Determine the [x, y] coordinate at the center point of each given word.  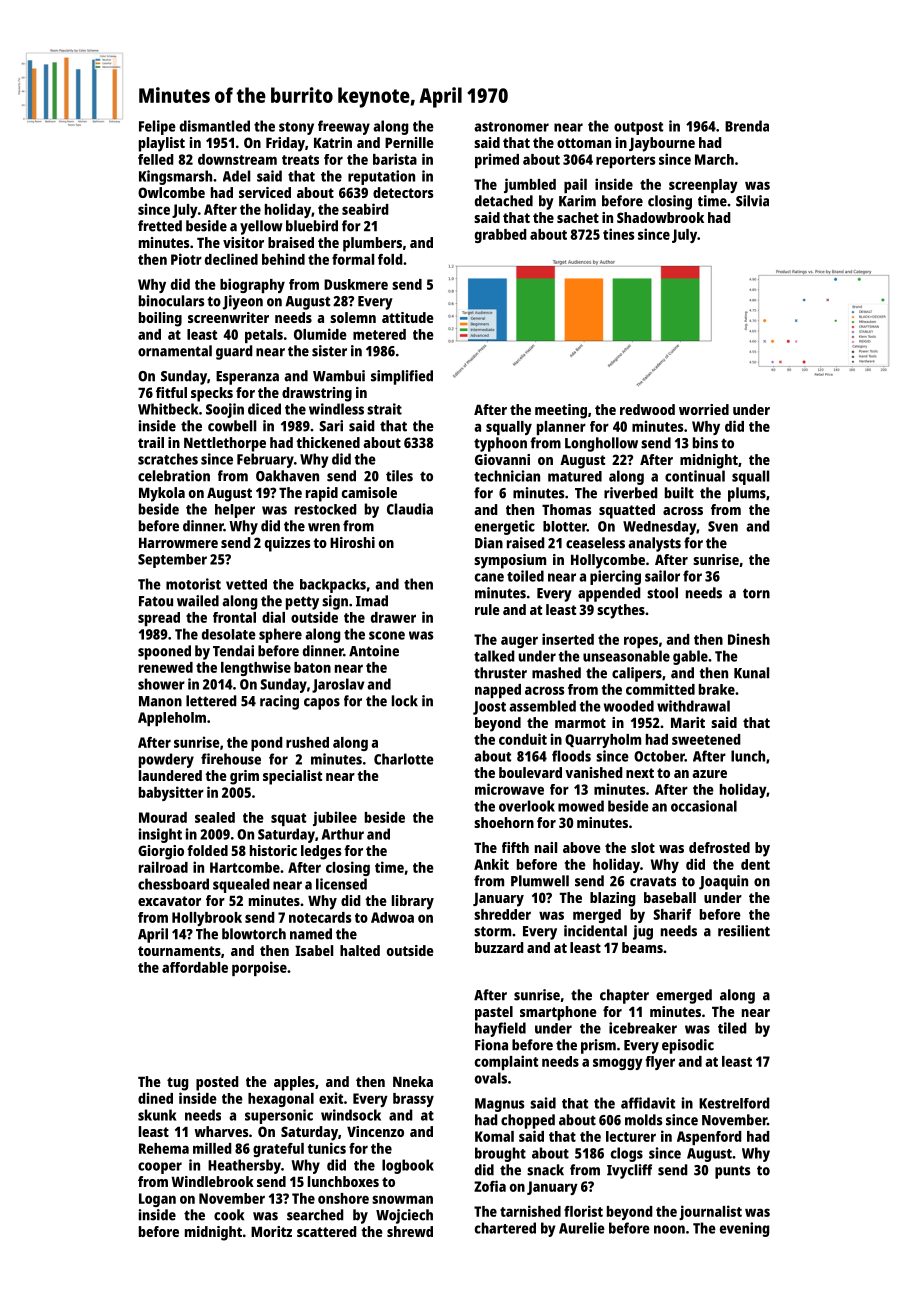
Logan [157, 1200]
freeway [344, 127]
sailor [662, 576]
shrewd [410, 1231]
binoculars [171, 301]
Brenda [747, 126]
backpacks [333, 586]
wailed [198, 601]
